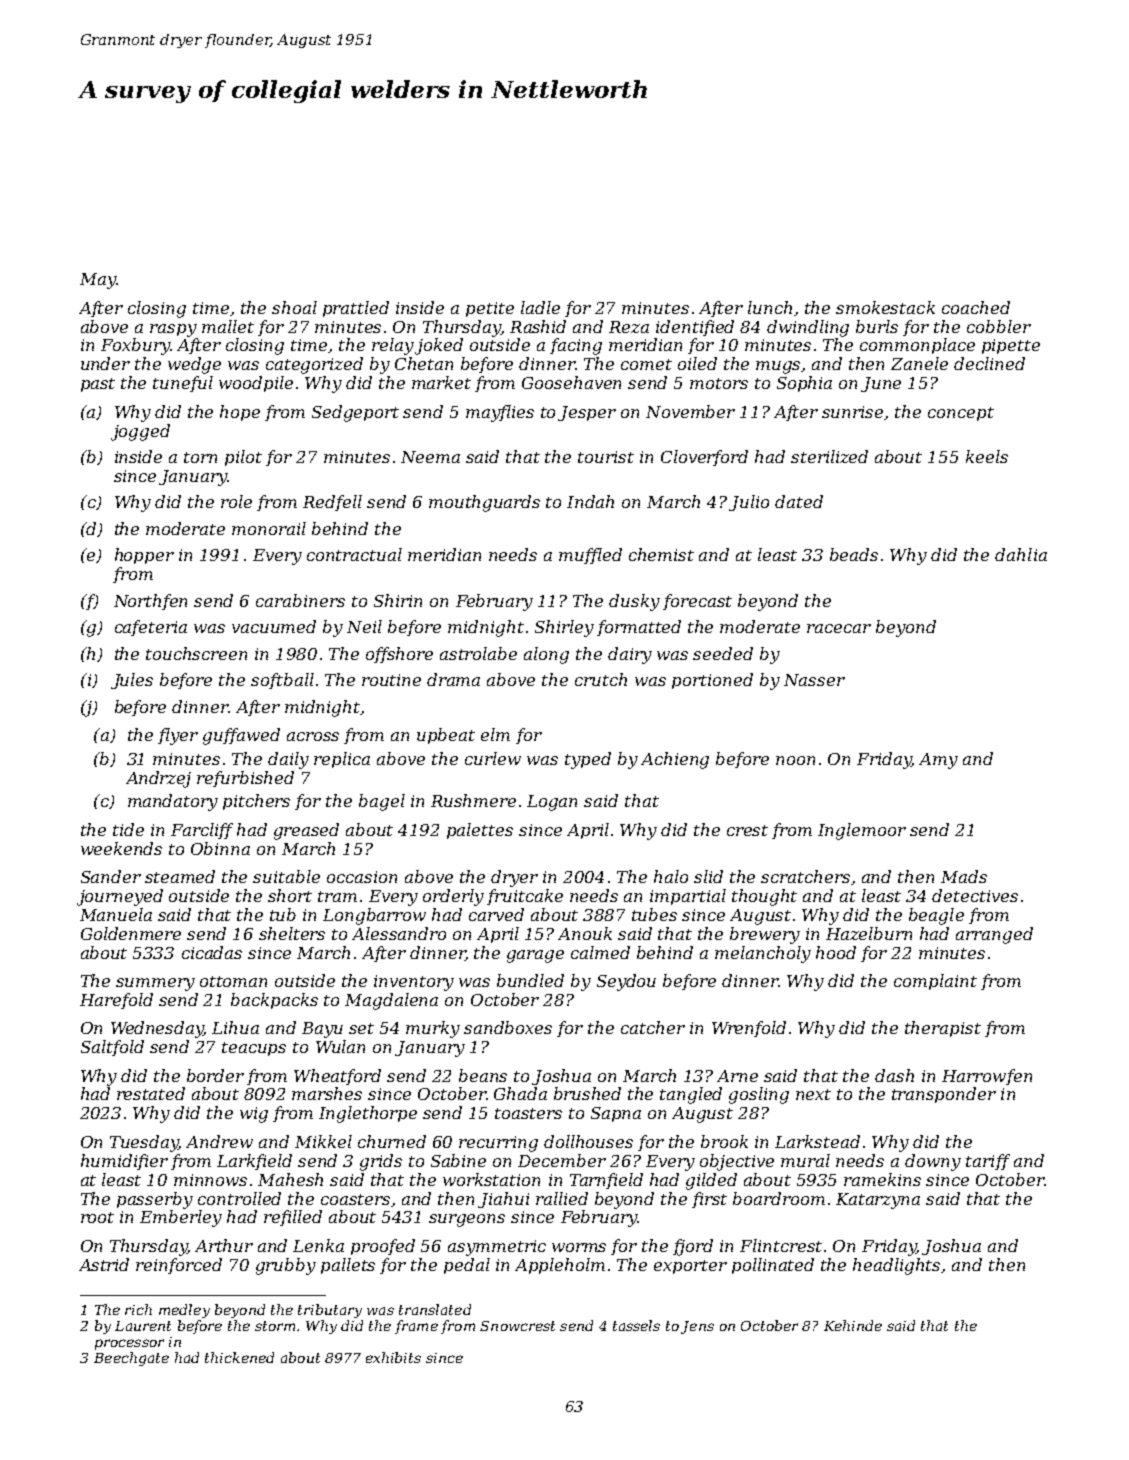  I want to click on facing, so click(576, 346).
